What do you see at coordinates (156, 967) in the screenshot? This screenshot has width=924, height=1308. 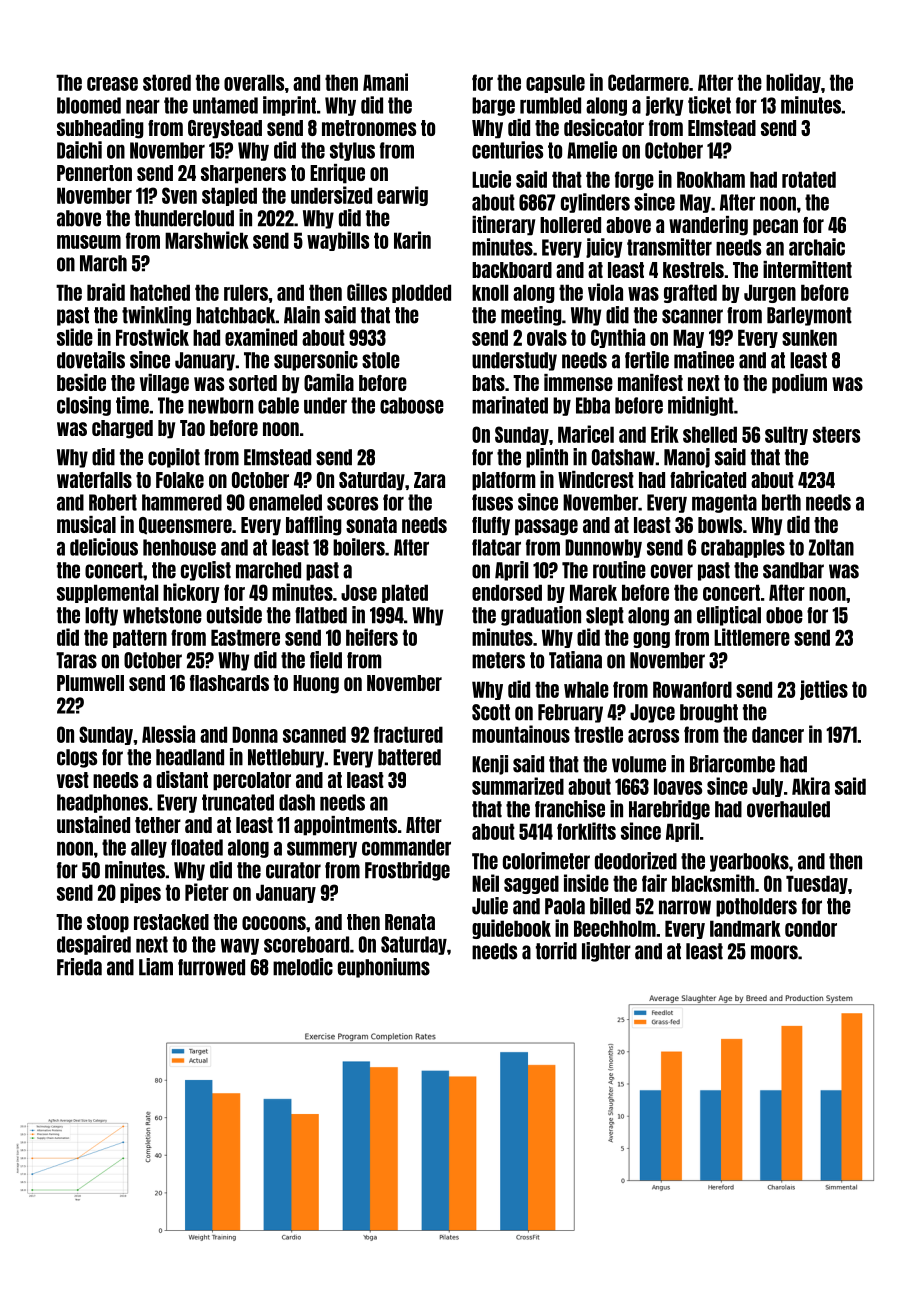 I see `Liam` at bounding box center [156, 967].
